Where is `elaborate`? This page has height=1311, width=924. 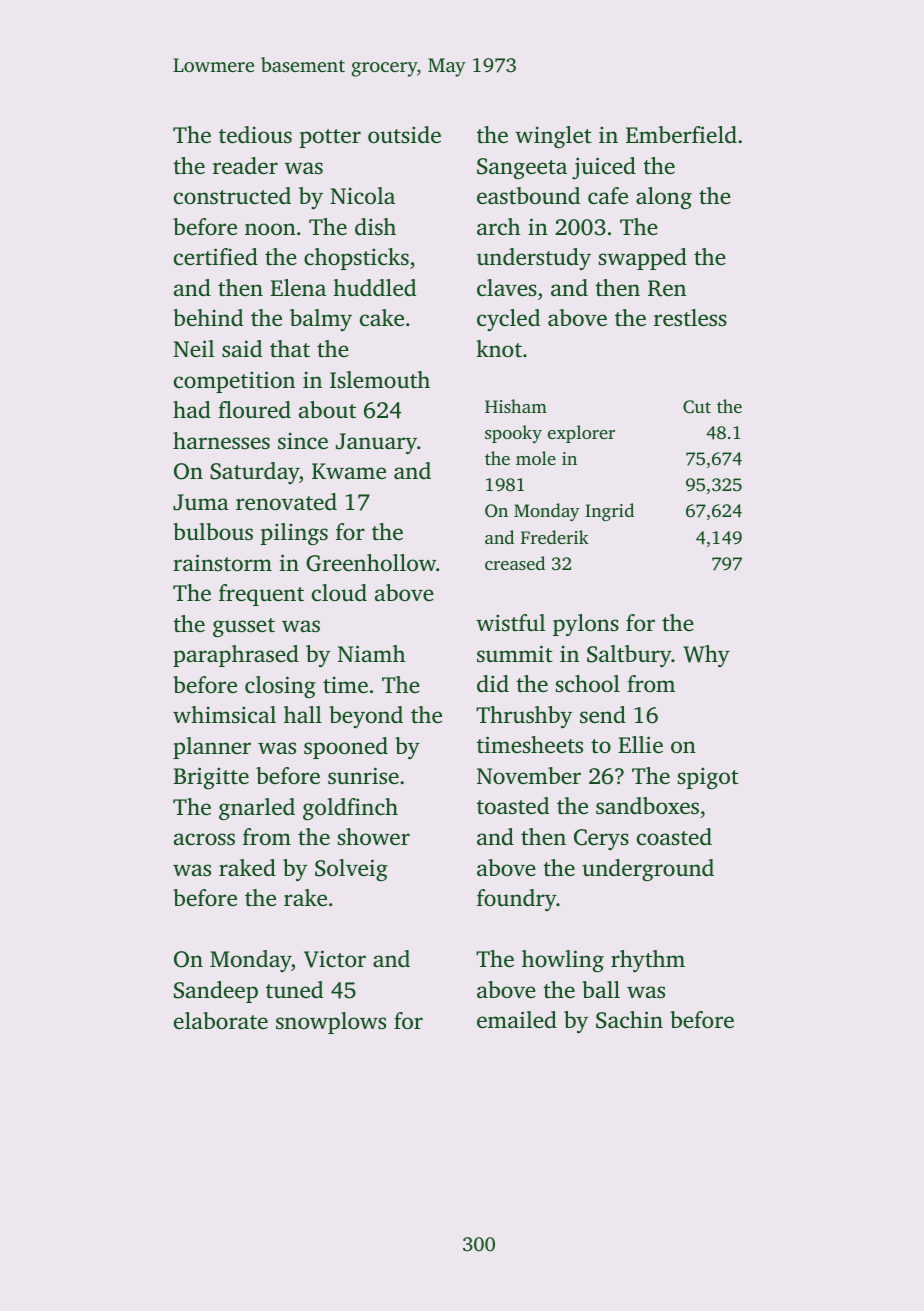 elaborate is located at coordinates (221, 1021).
